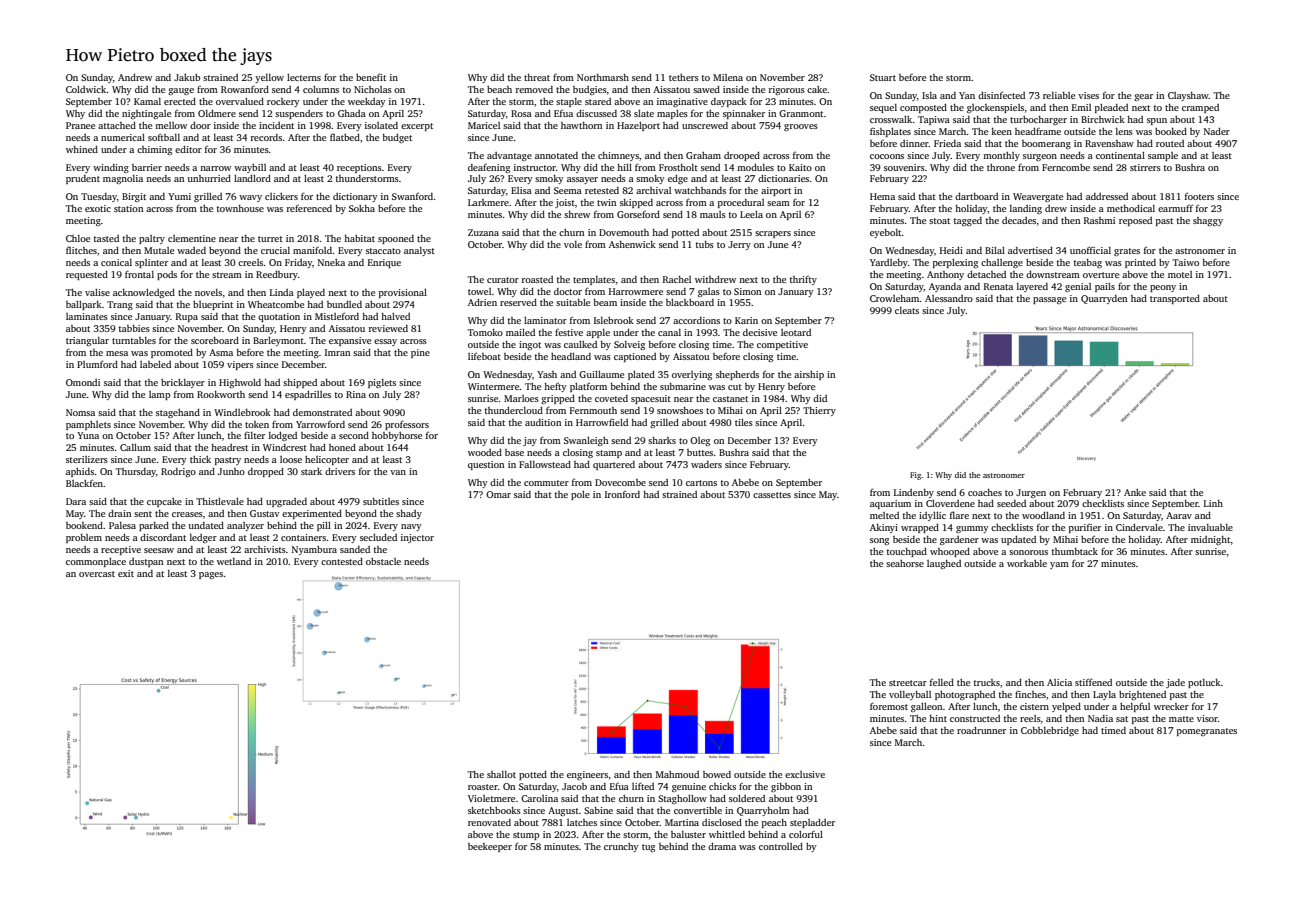 Image resolution: width=1308 pixels, height=924 pixels. What do you see at coordinates (781, 846) in the screenshot?
I see `controlled` at bounding box center [781, 846].
